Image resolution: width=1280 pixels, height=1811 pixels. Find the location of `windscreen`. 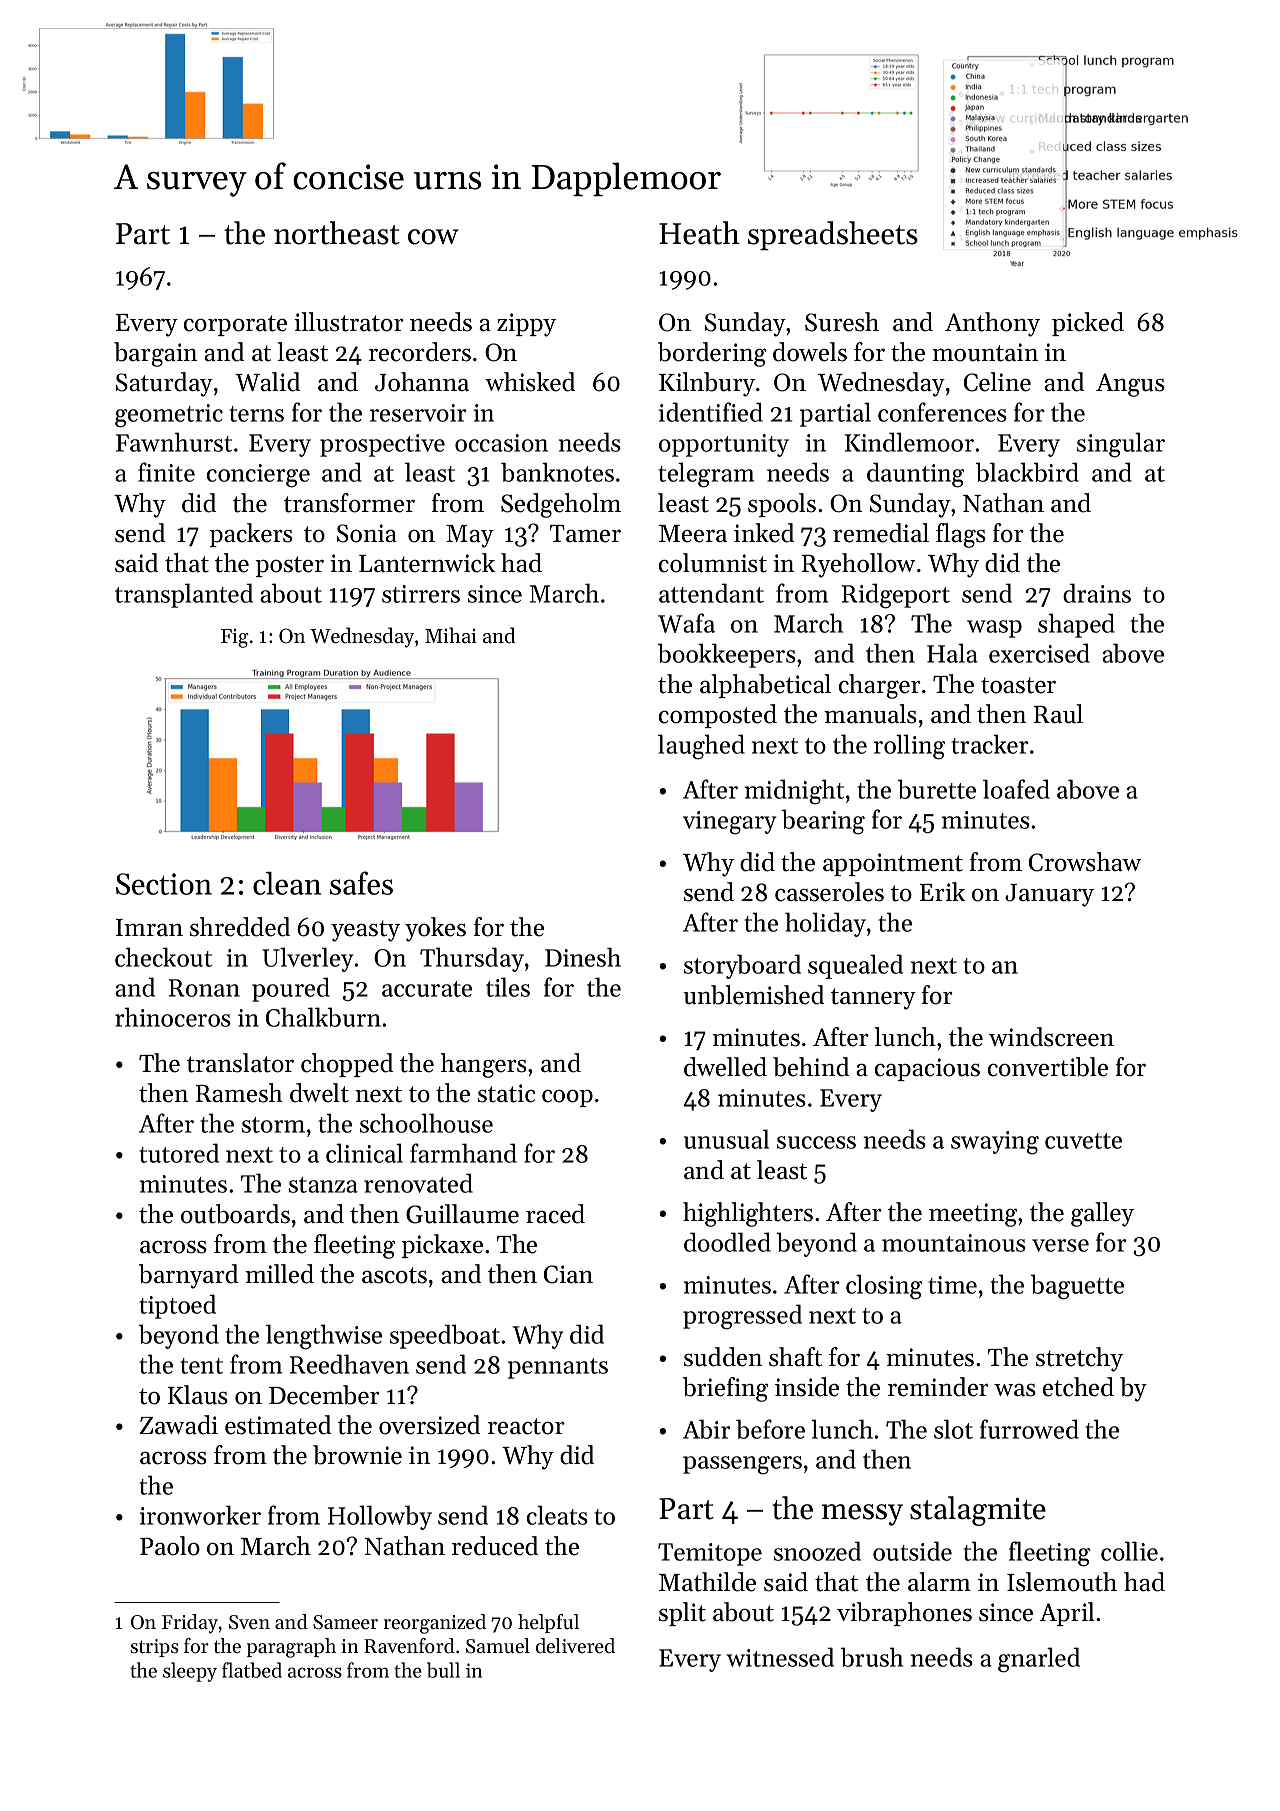

windscreen is located at coordinates (1051, 1037).
